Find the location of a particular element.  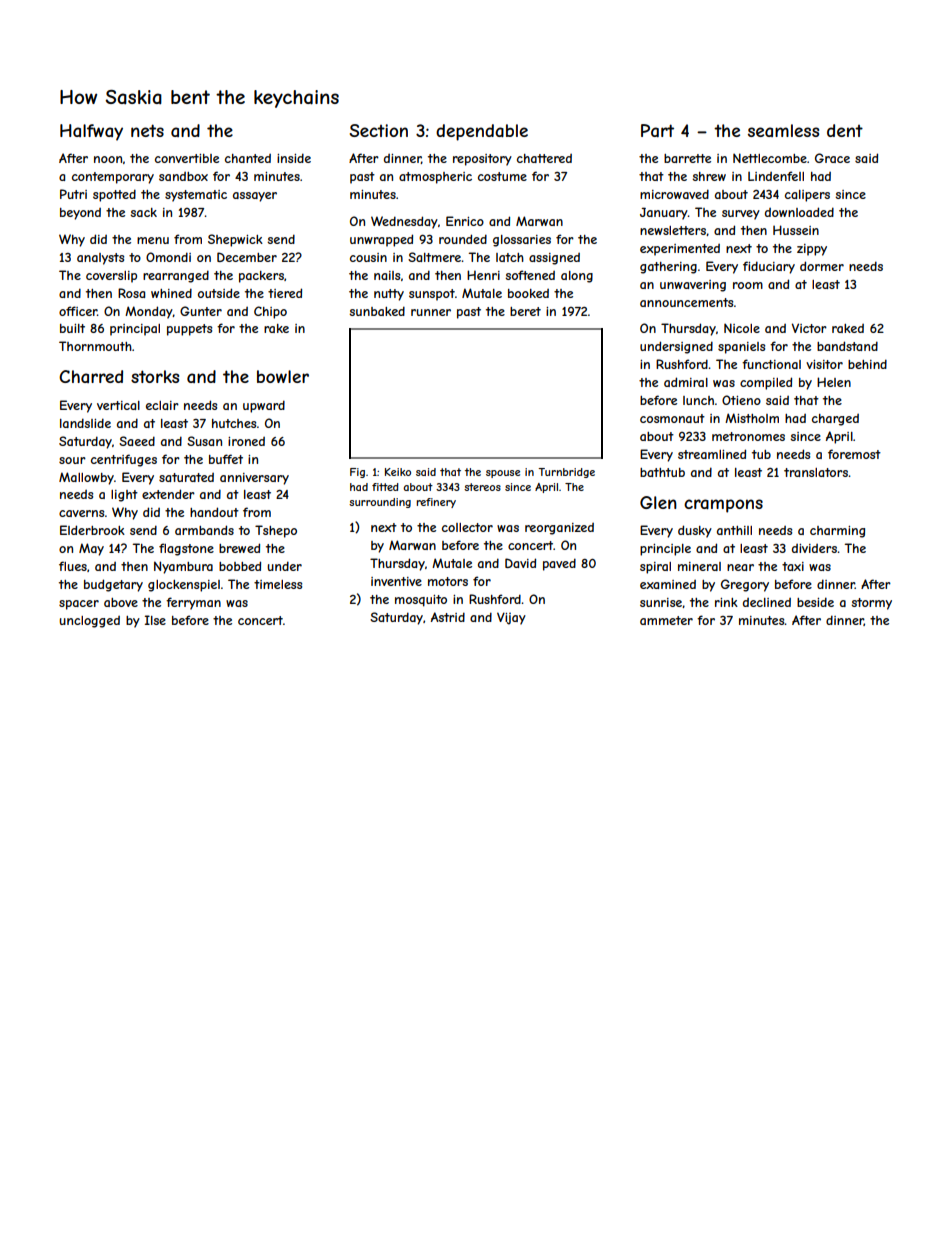

taxi is located at coordinates (793, 566).
